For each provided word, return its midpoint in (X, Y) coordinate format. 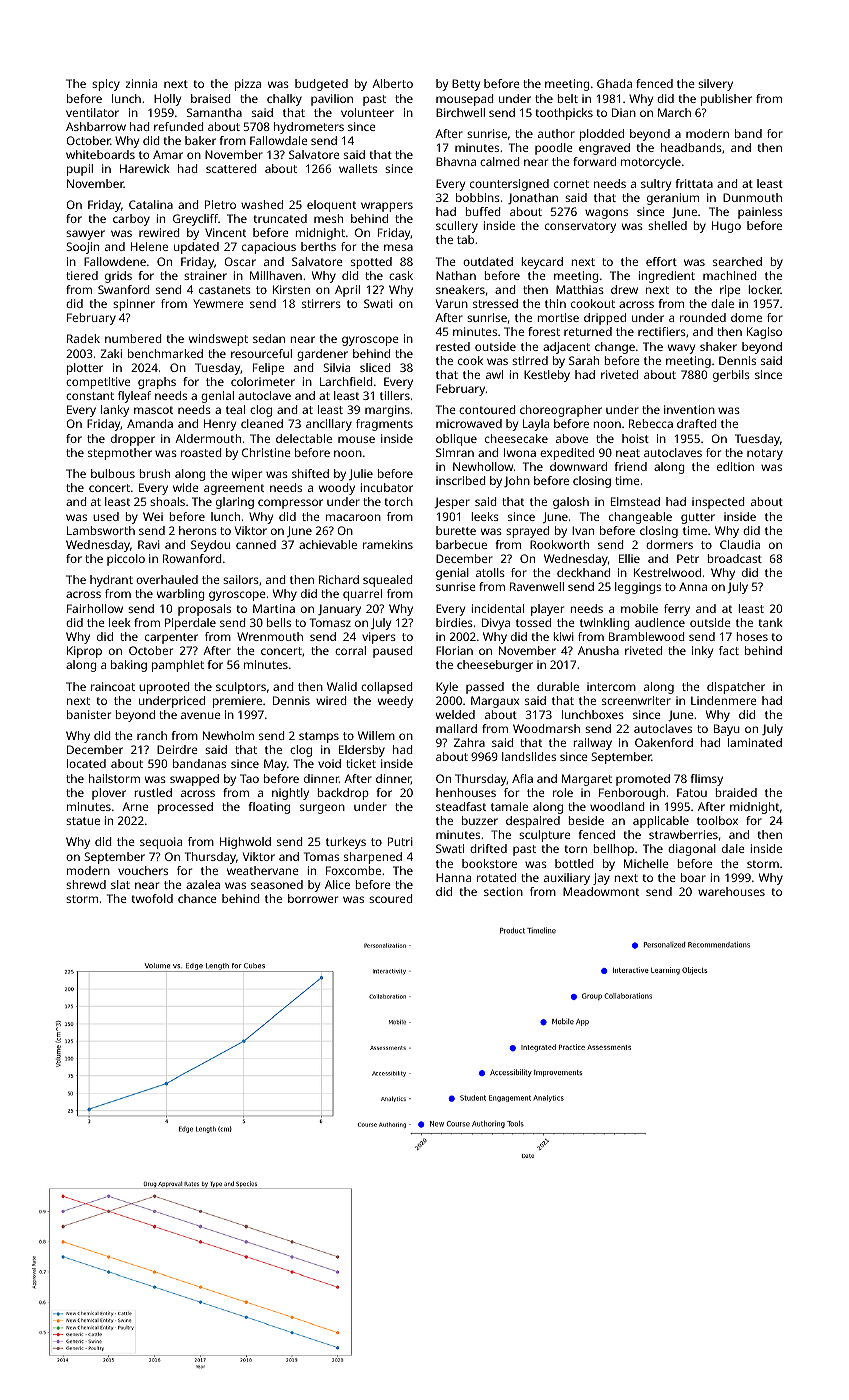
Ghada (614, 83)
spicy (106, 85)
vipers (379, 638)
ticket (361, 763)
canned (256, 544)
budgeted (321, 85)
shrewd (86, 884)
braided (736, 792)
